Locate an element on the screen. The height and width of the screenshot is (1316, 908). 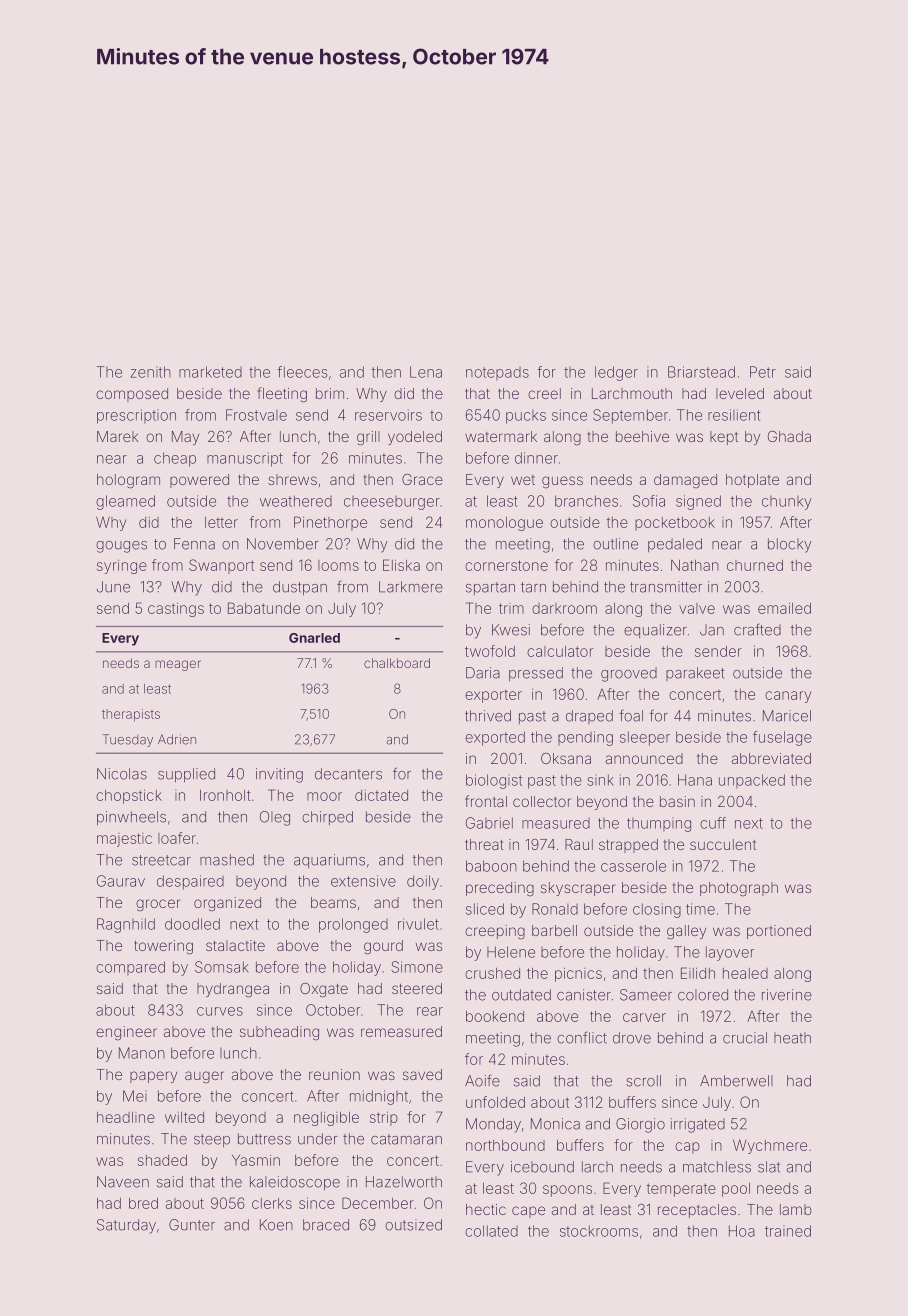
fleeces is located at coordinates (302, 372).
